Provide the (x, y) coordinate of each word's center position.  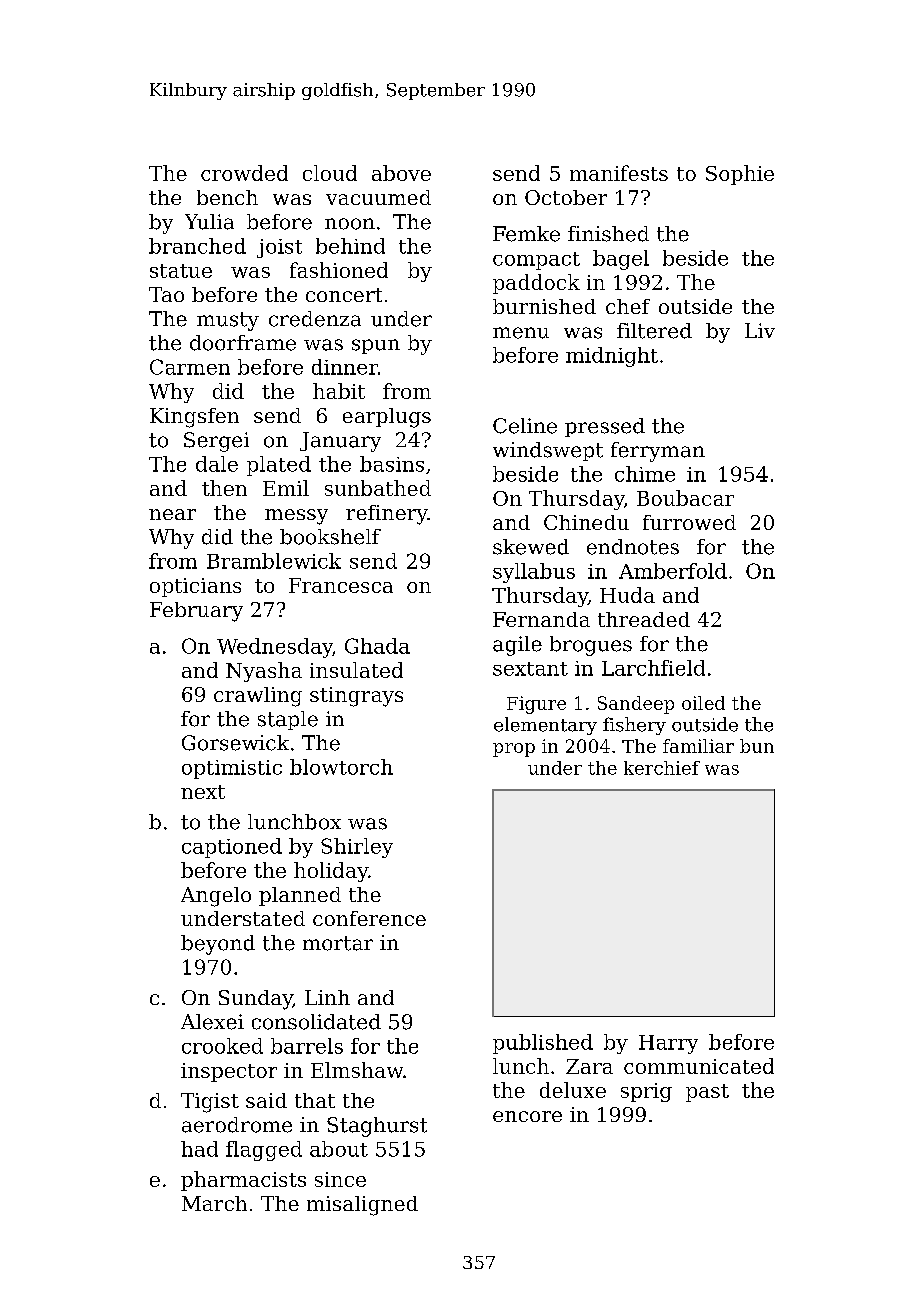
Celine (525, 426)
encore (527, 1116)
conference (369, 918)
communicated (699, 1066)
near (172, 514)
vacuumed (378, 197)
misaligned (362, 1206)
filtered (654, 331)
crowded (244, 173)
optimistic (232, 769)
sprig (646, 1092)
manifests (619, 173)
